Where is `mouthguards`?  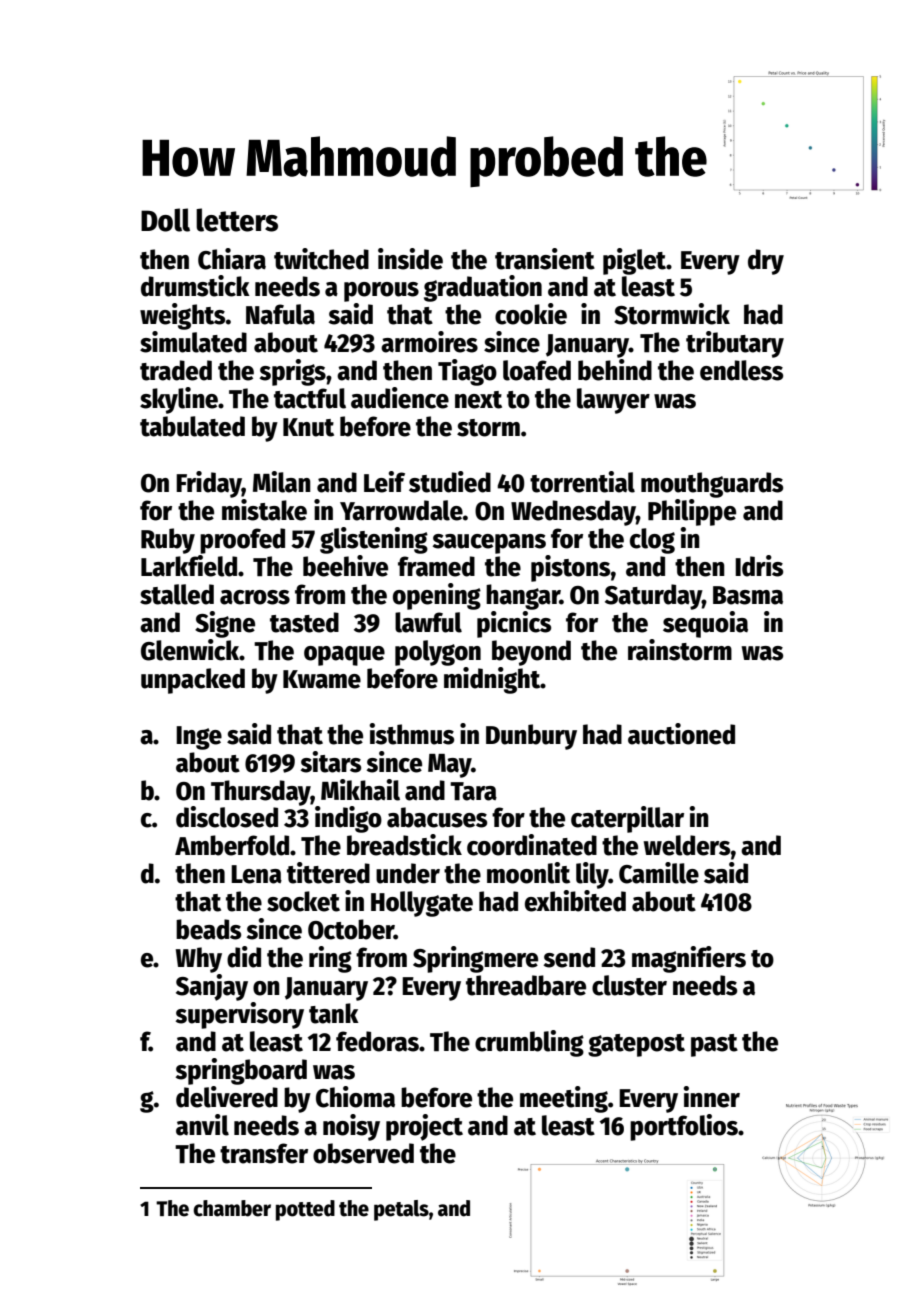
mouthguards is located at coordinates (712, 485).
